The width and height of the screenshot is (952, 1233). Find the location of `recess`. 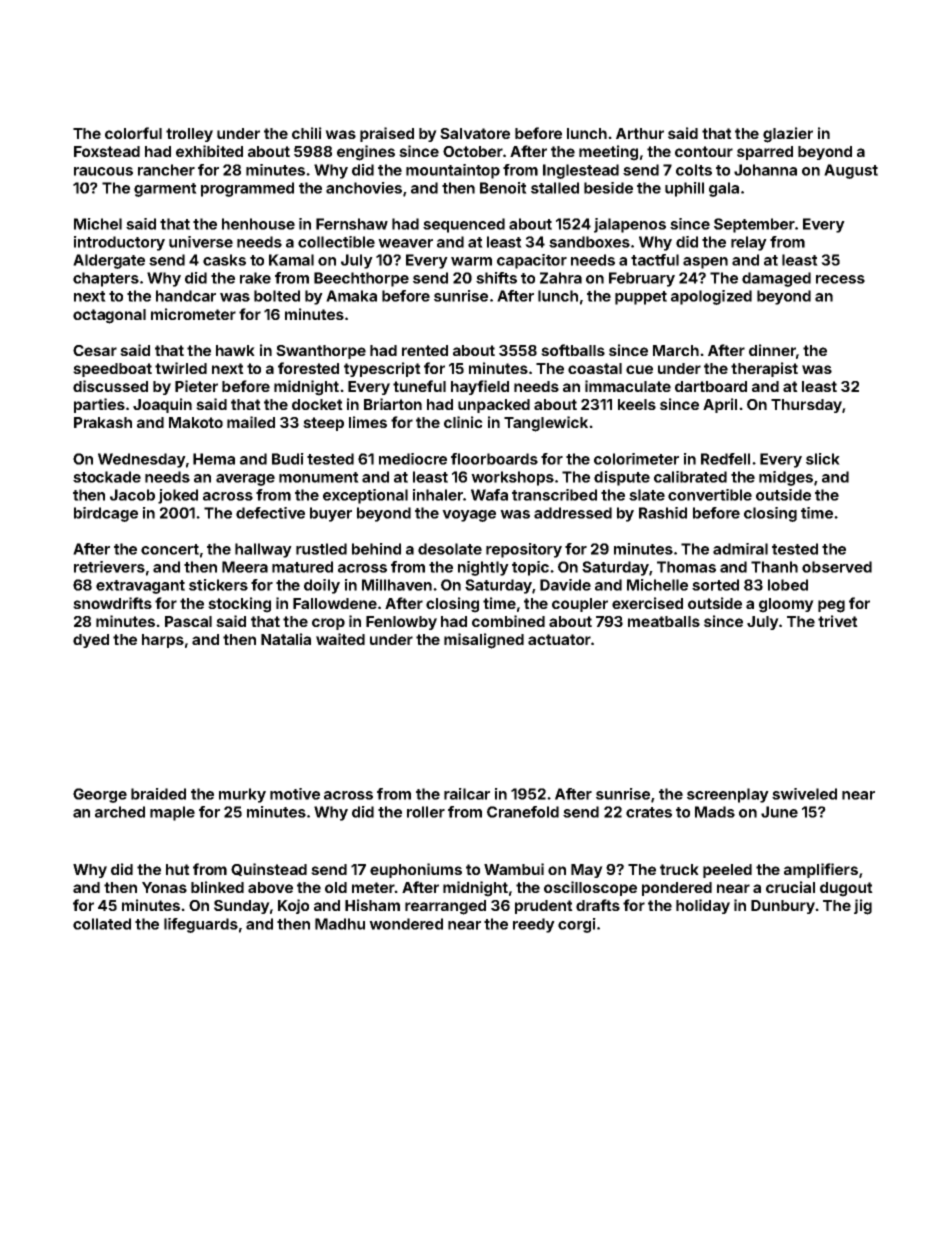

recess is located at coordinates (840, 279).
